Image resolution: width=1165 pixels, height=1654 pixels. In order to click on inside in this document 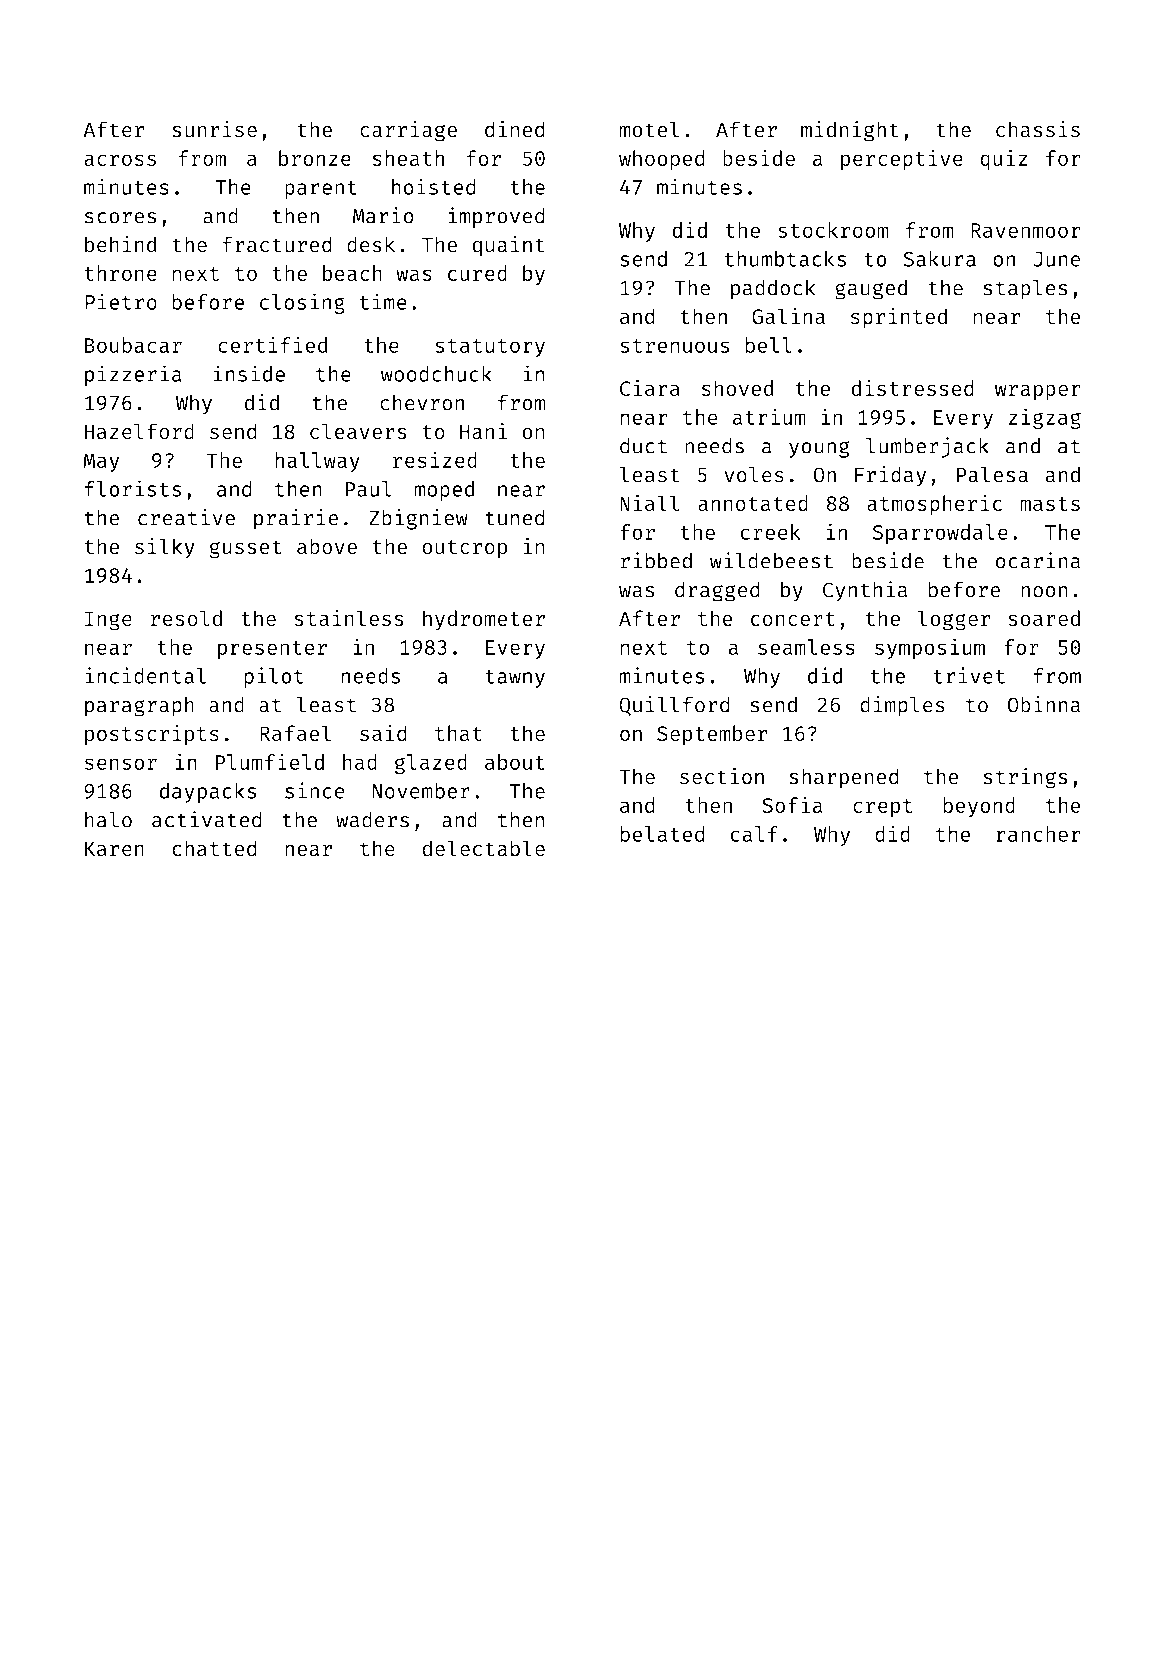, I will do `click(249, 373)`.
